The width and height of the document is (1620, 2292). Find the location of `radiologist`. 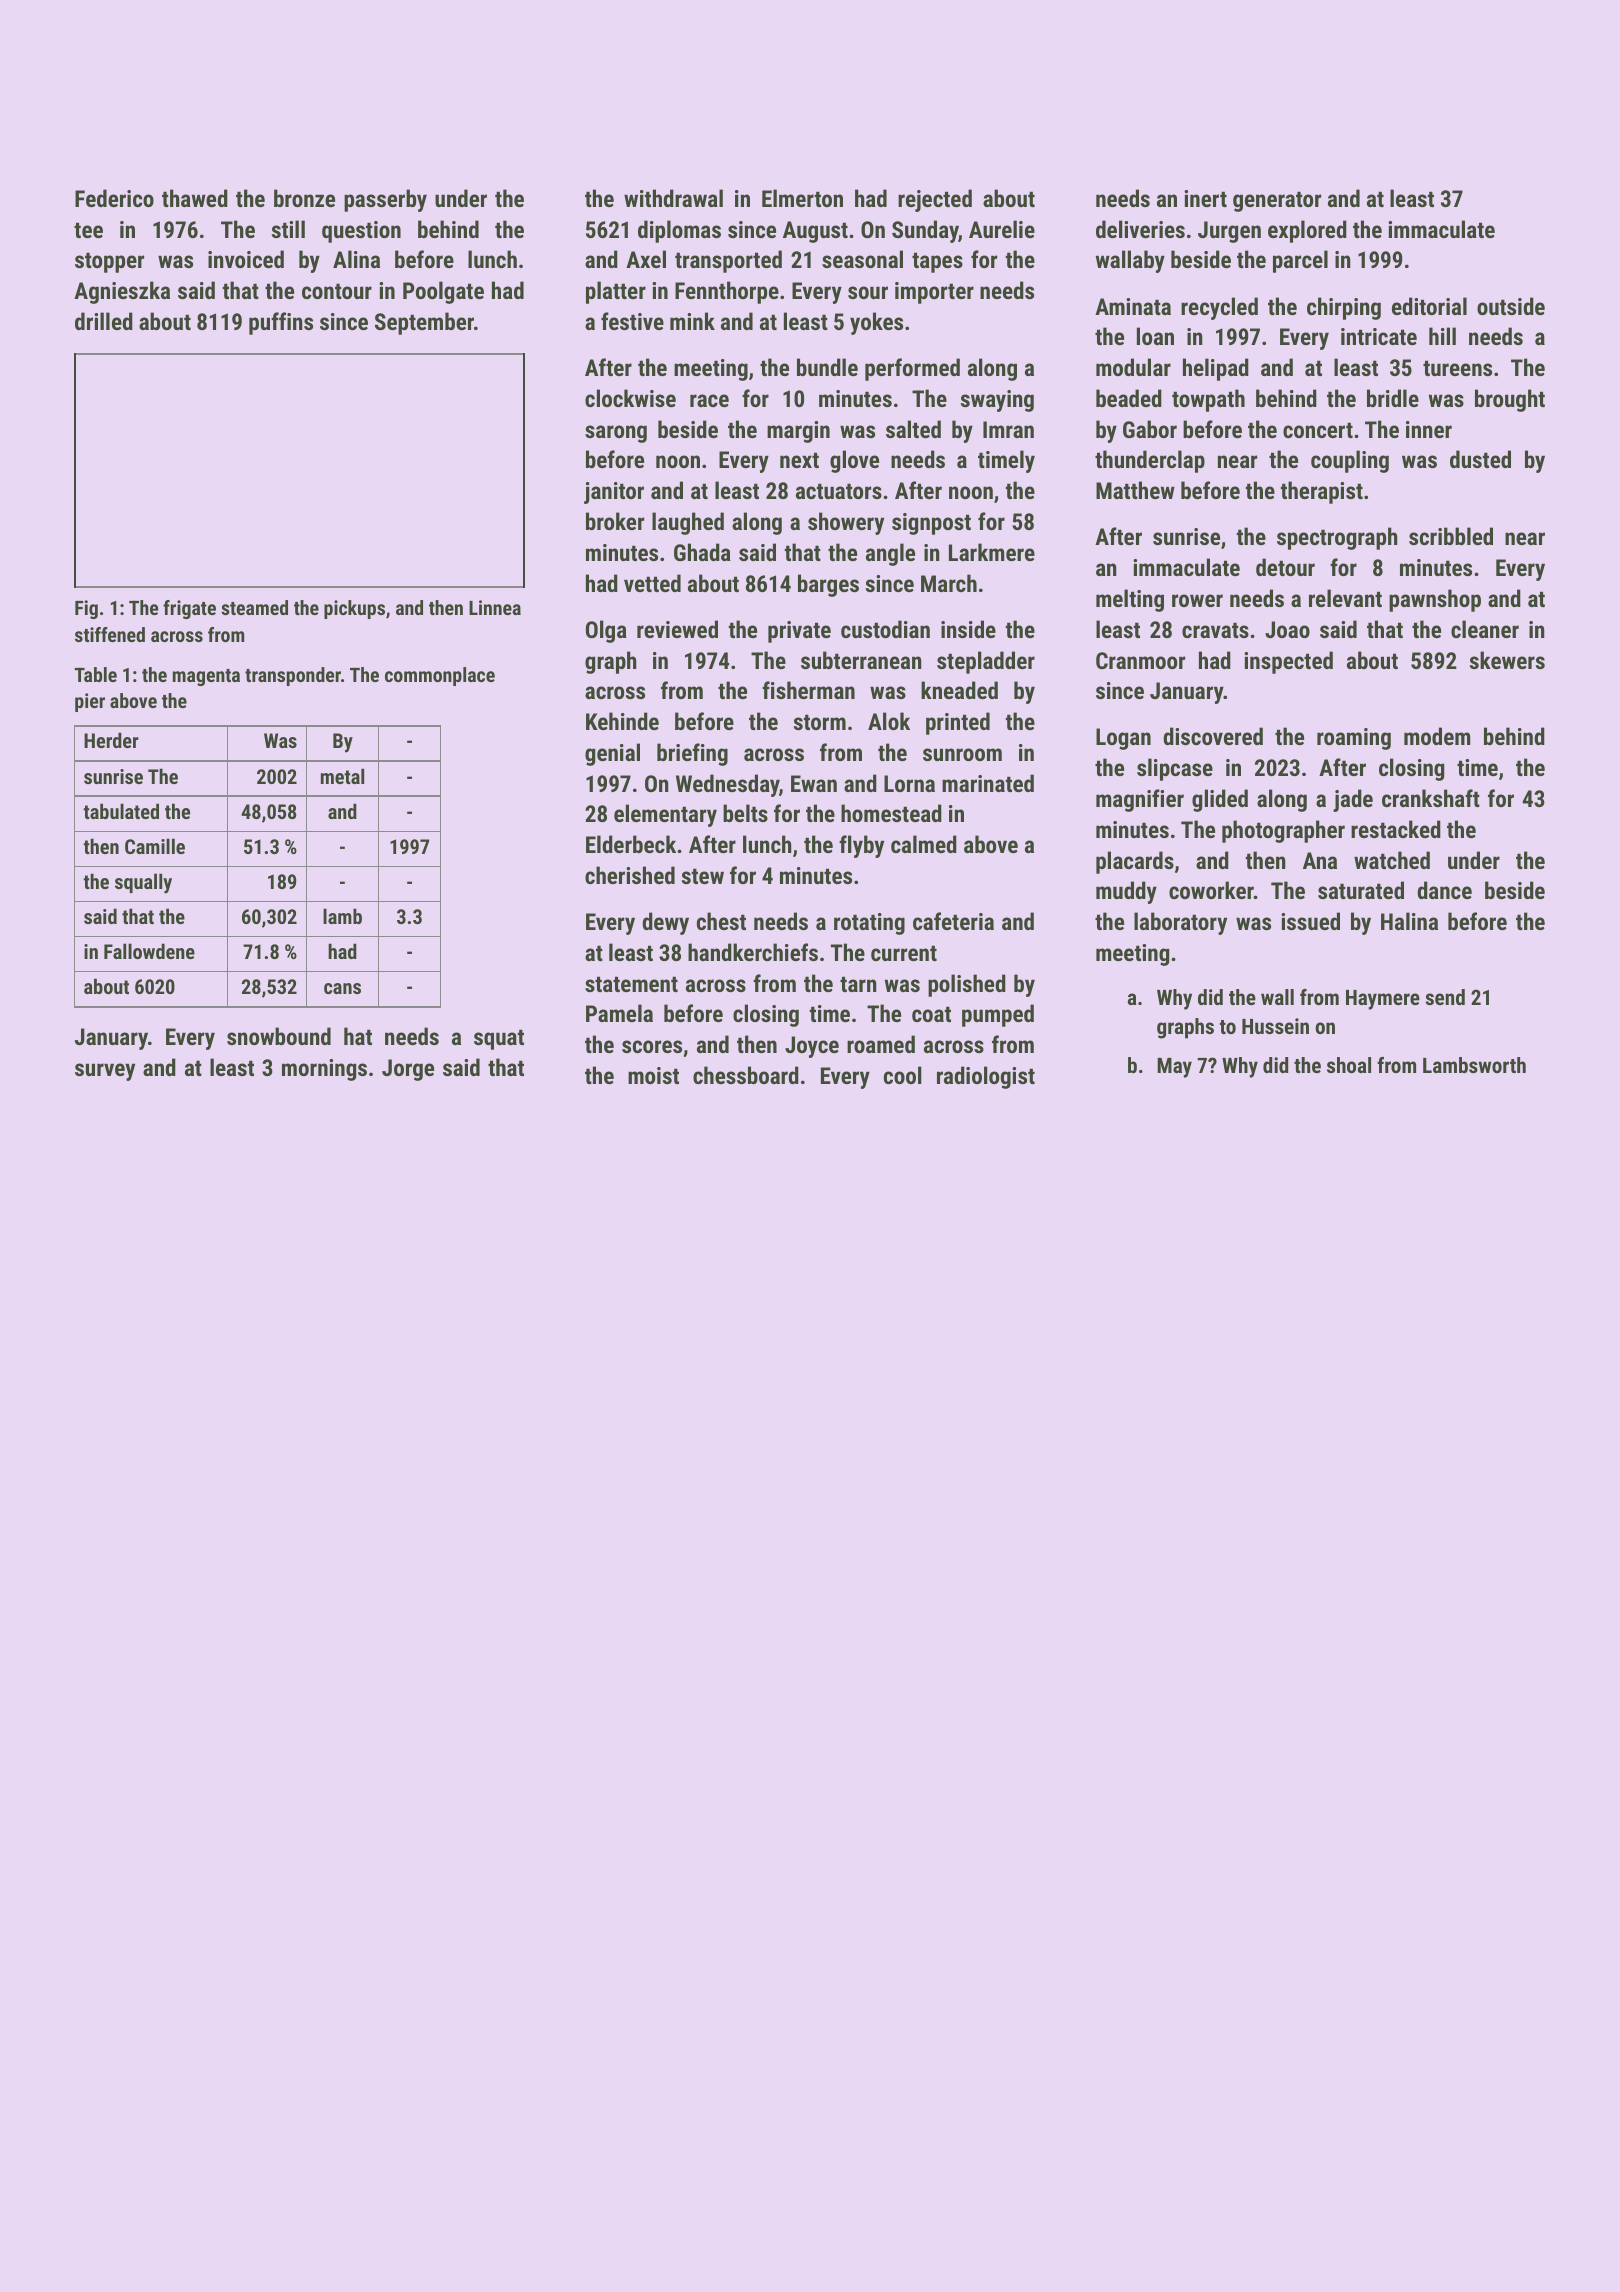

radiologist is located at coordinates (986, 1077).
